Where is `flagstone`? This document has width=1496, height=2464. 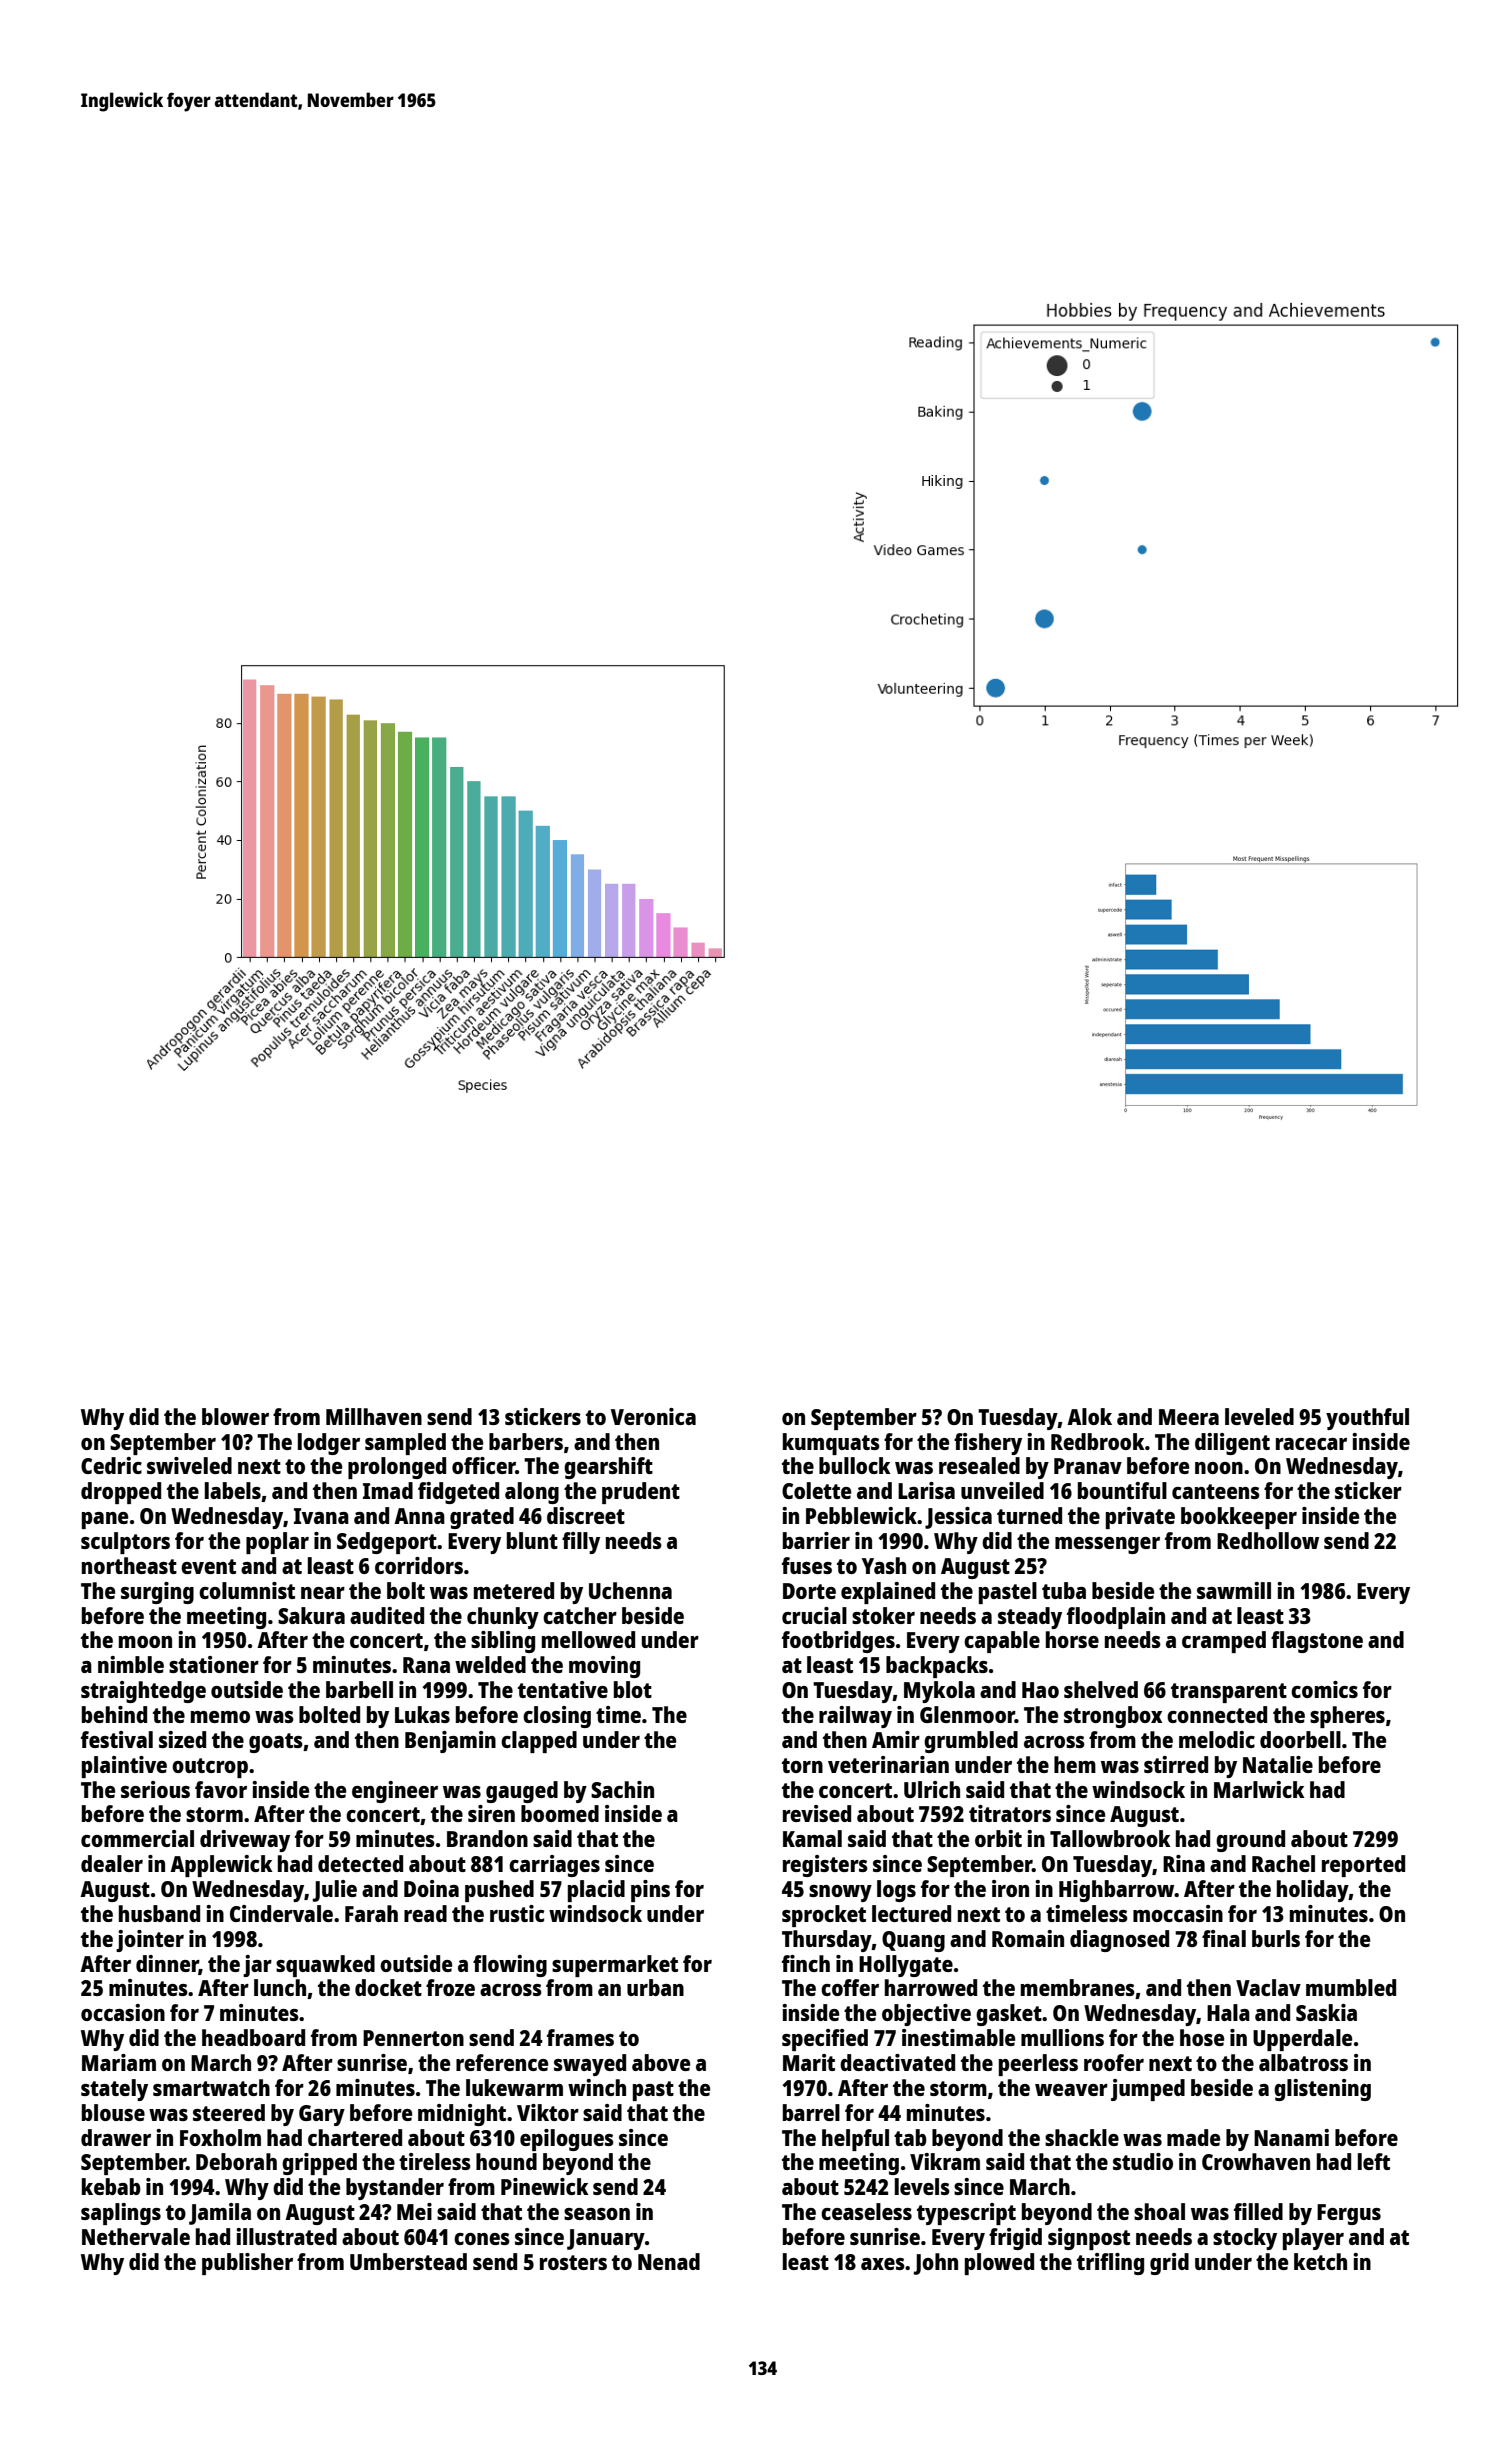
flagstone is located at coordinates (1317, 1642).
